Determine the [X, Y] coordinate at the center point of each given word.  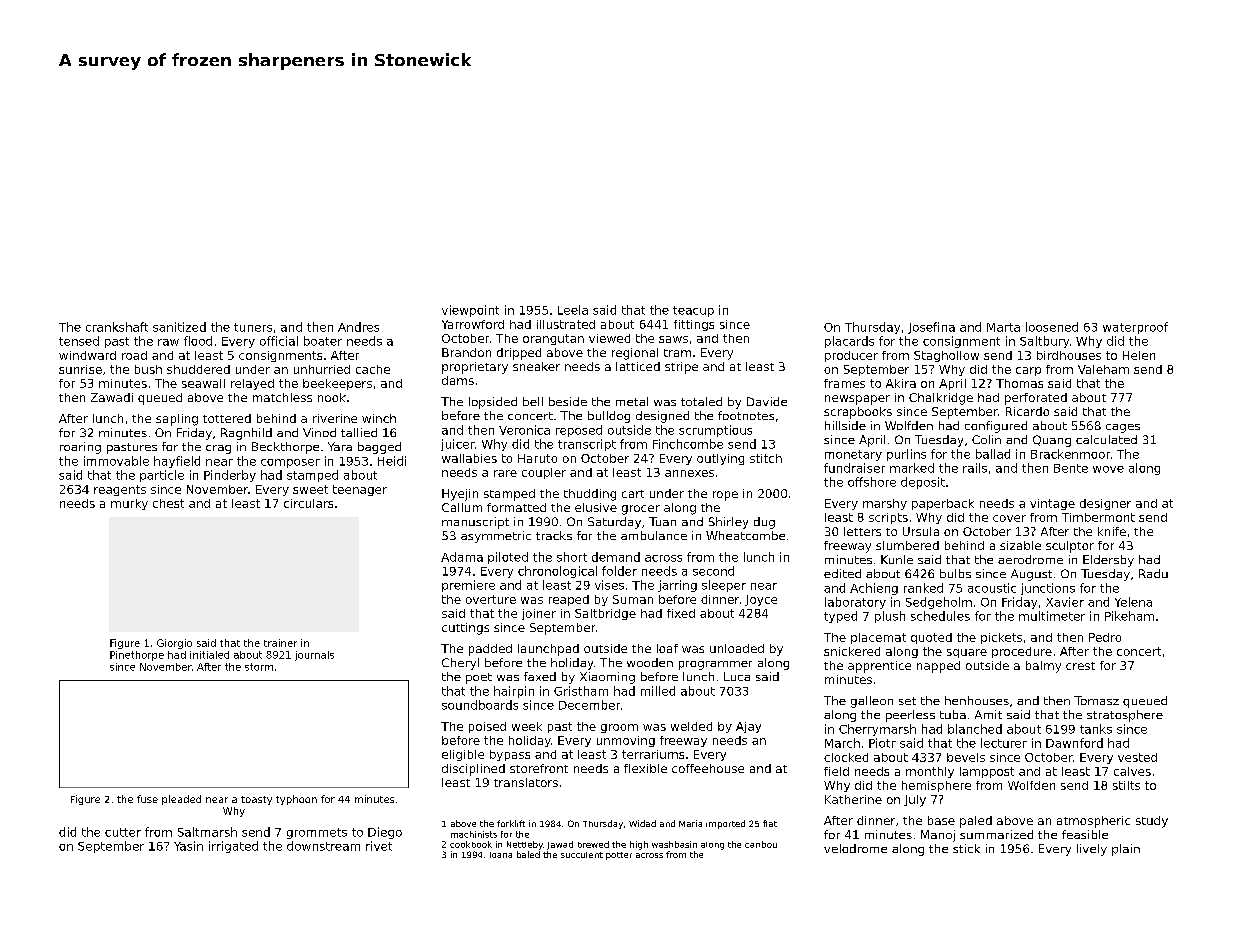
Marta [1003, 327]
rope [725, 496]
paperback [943, 504]
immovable [116, 461]
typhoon [296, 800]
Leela [573, 310]
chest [168, 503]
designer [1105, 504]
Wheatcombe [745, 535]
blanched [975, 729]
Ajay [748, 727]
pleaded [181, 800]
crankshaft [117, 327]
